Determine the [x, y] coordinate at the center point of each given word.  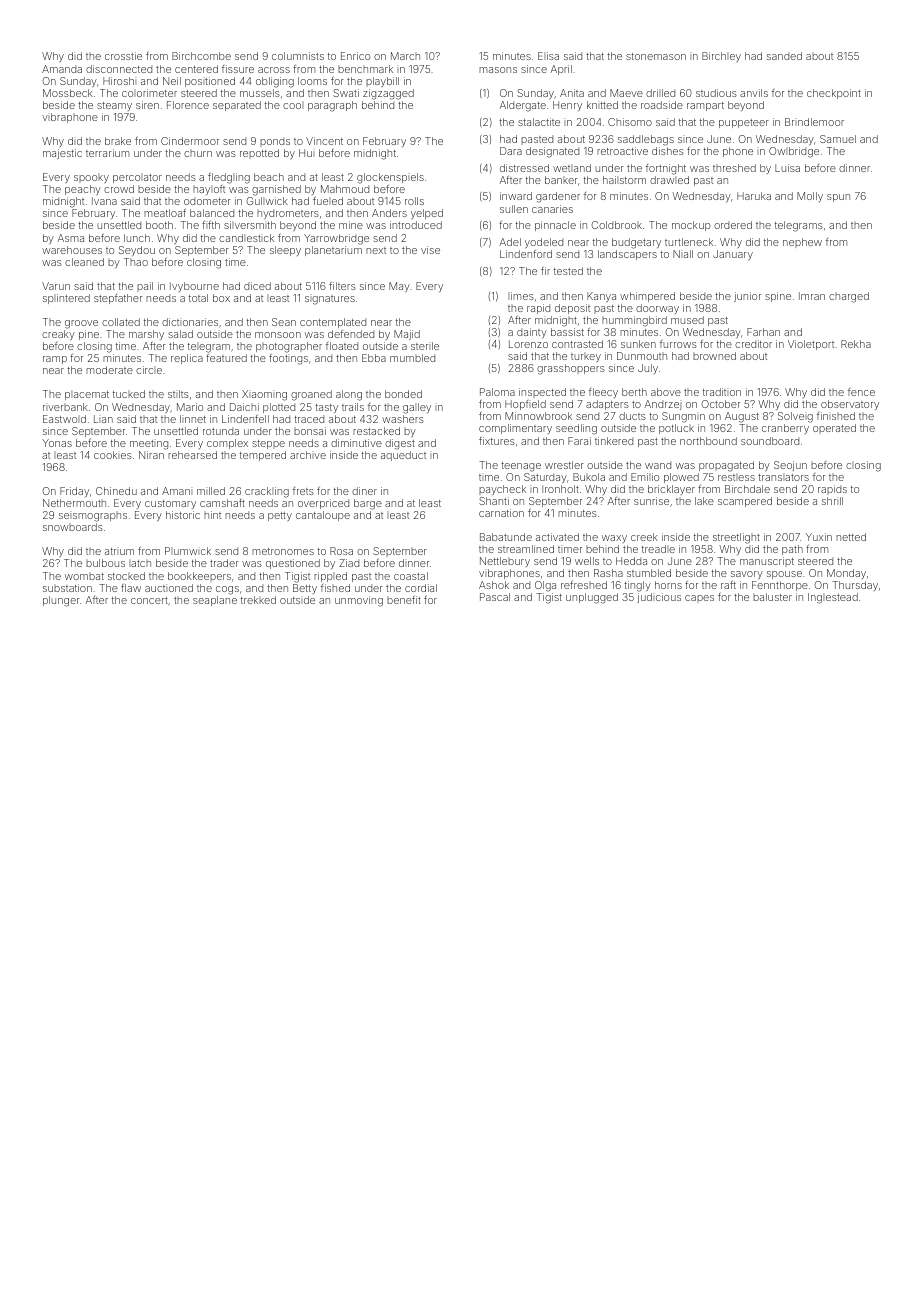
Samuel [838, 139]
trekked [258, 600]
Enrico [355, 56]
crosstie [123, 56]
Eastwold [64, 419]
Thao [136, 262]
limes [521, 296]
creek [644, 537]
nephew [802, 243]
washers [403, 419]
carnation [501, 513]
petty [280, 516]
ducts [632, 416]
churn [198, 153]
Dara [511, 151]
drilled [660, 93]
